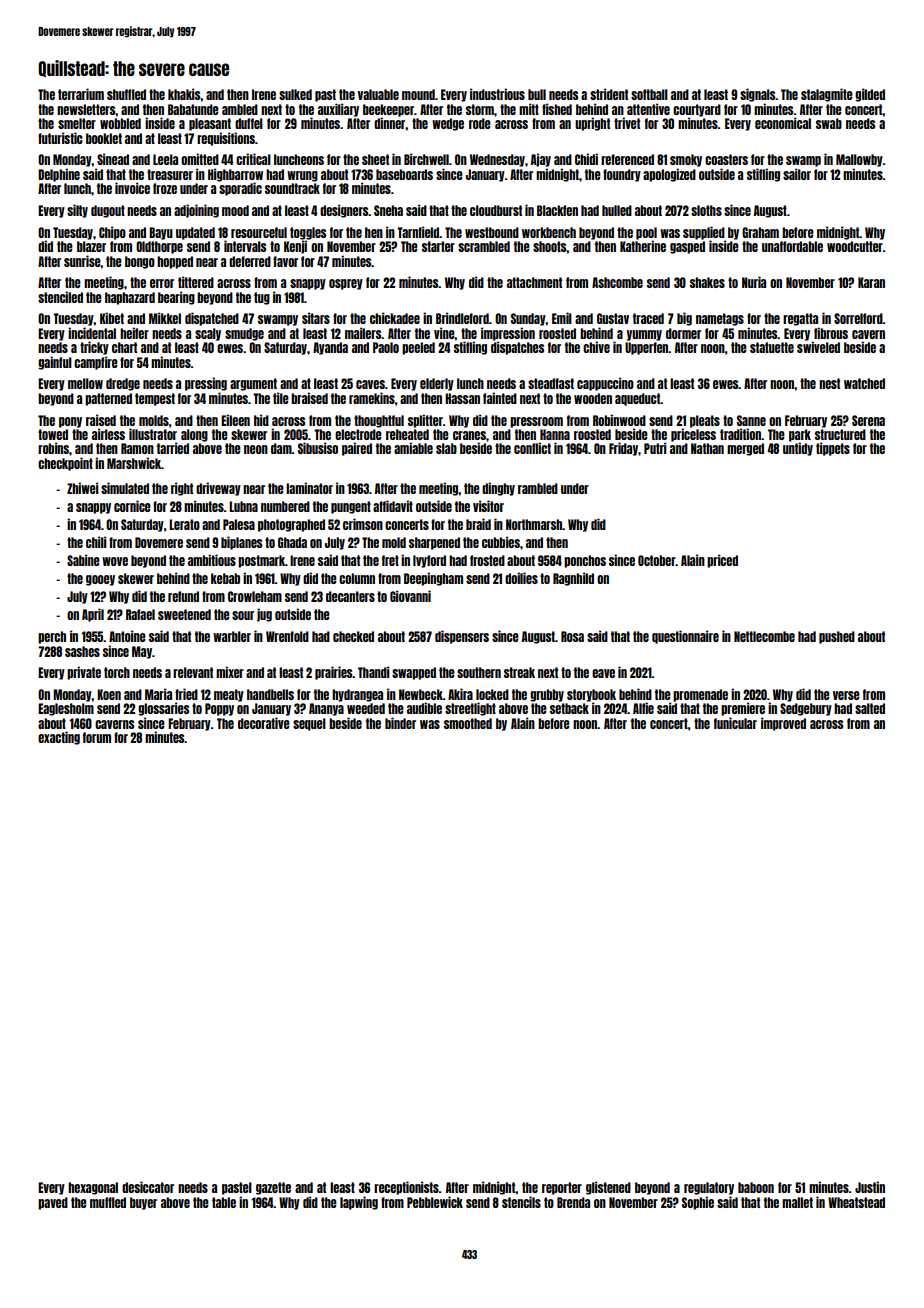 The image size is (924, 1308). What do you see at coordinates (232, 636) in the screenshot?
I see `warbler` at bounding box center [232, 636].
